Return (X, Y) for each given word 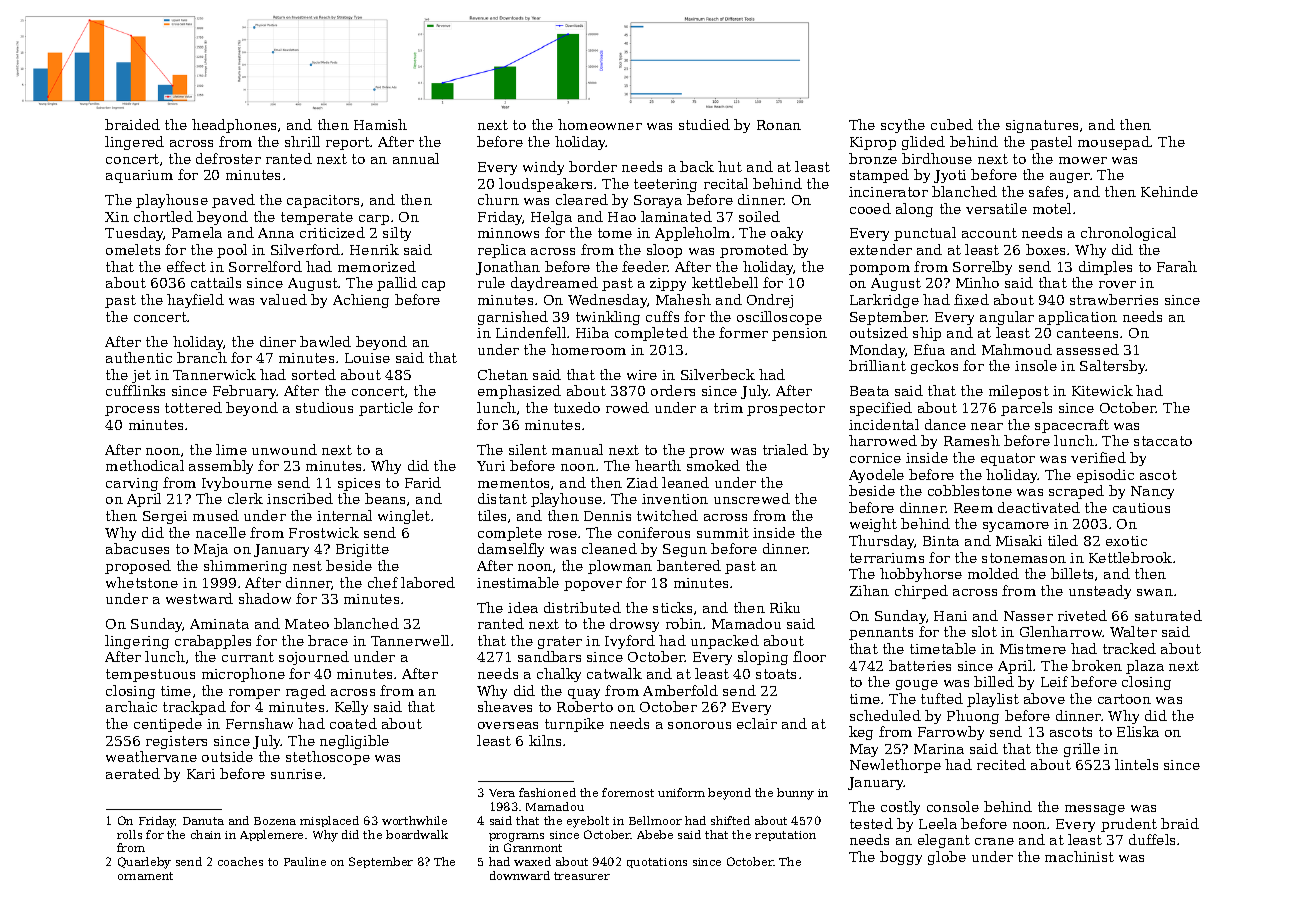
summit (723, 533)
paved (233, 201)
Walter (1133, 631)
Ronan (779, 125)
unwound (284, 449)
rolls (129, 834)
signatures (1042, 126)
